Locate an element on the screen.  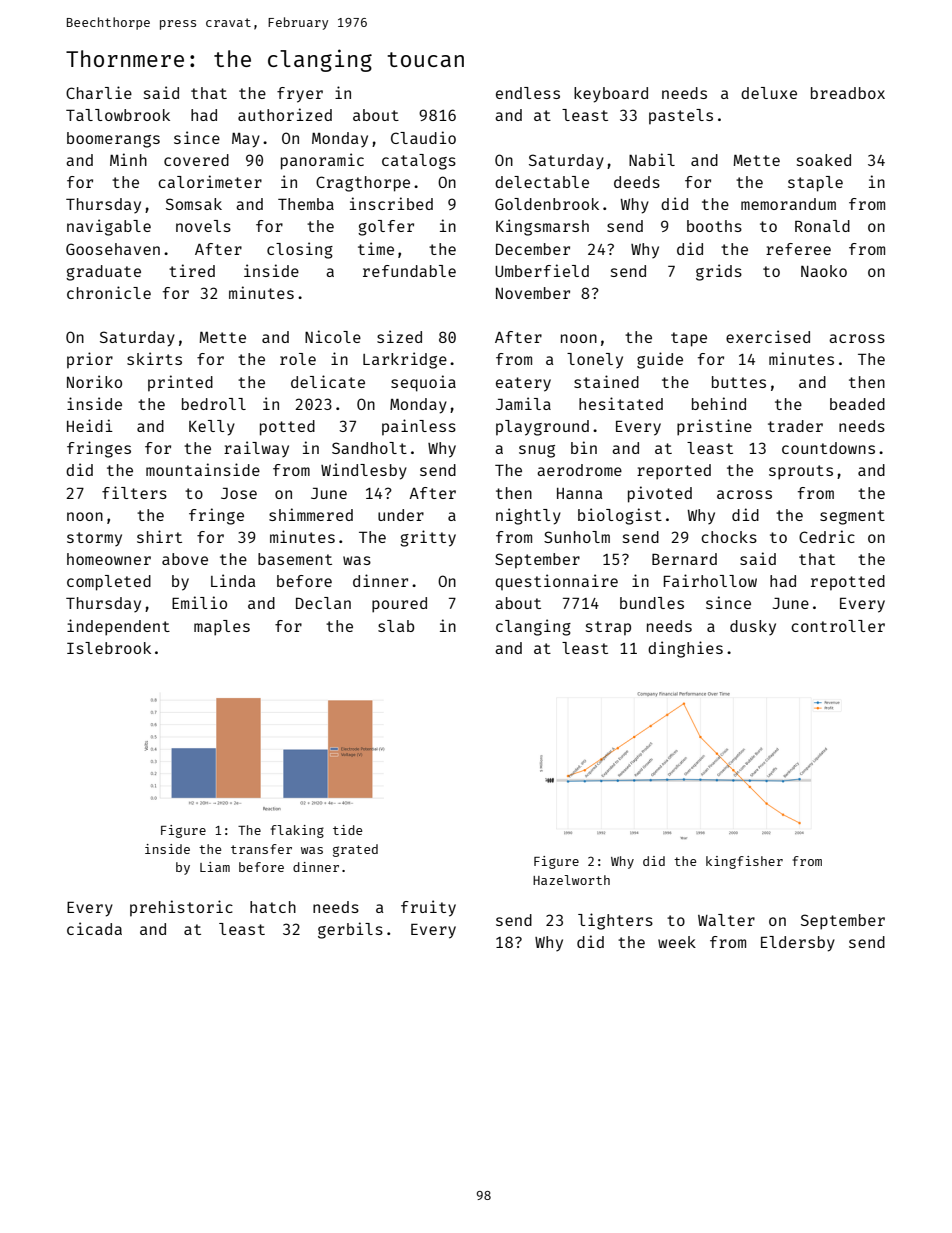
Umberfield is located at coordinates (542, 270).
